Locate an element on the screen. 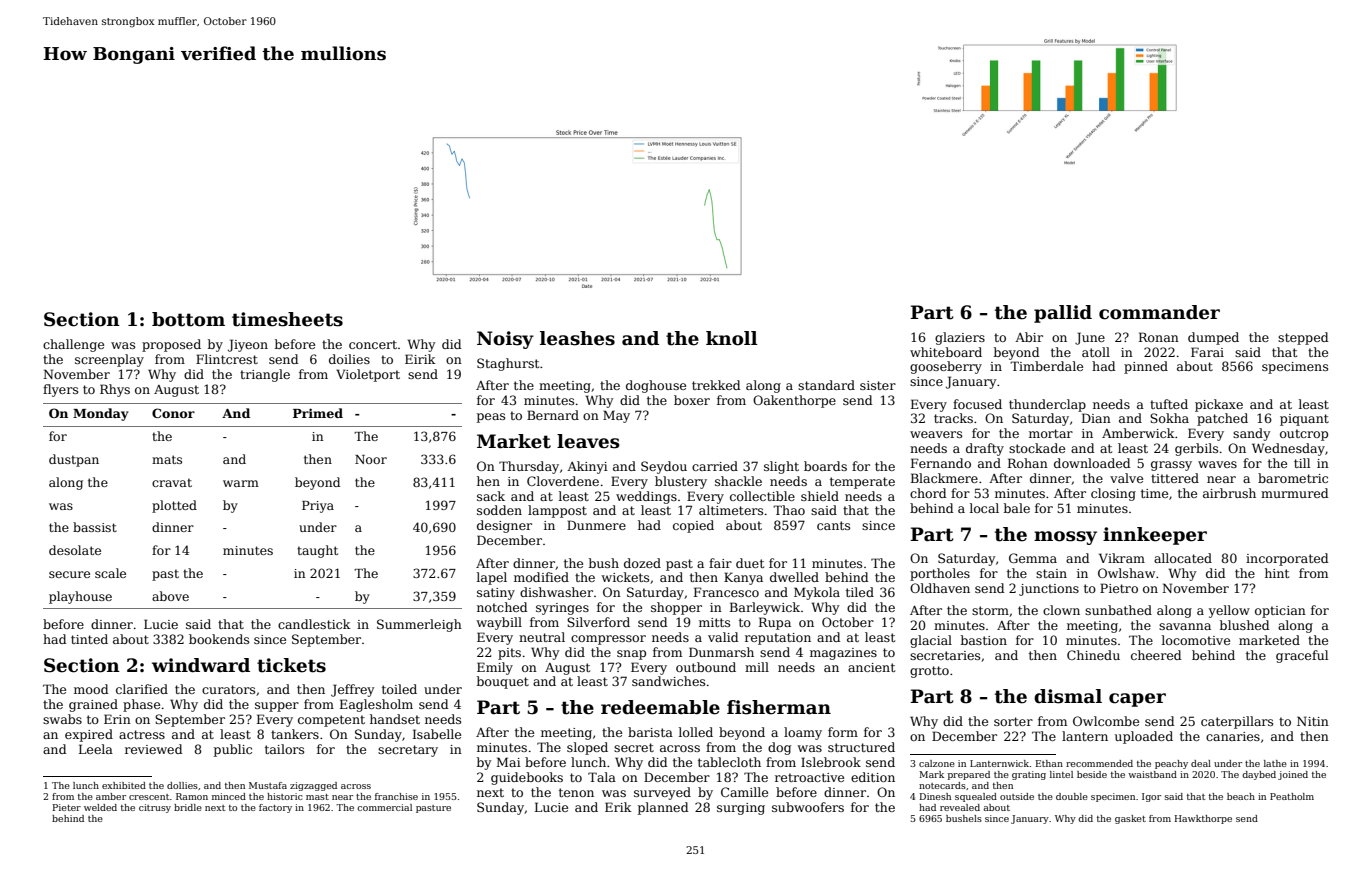  bottom is located at coordinates (188, 319).
